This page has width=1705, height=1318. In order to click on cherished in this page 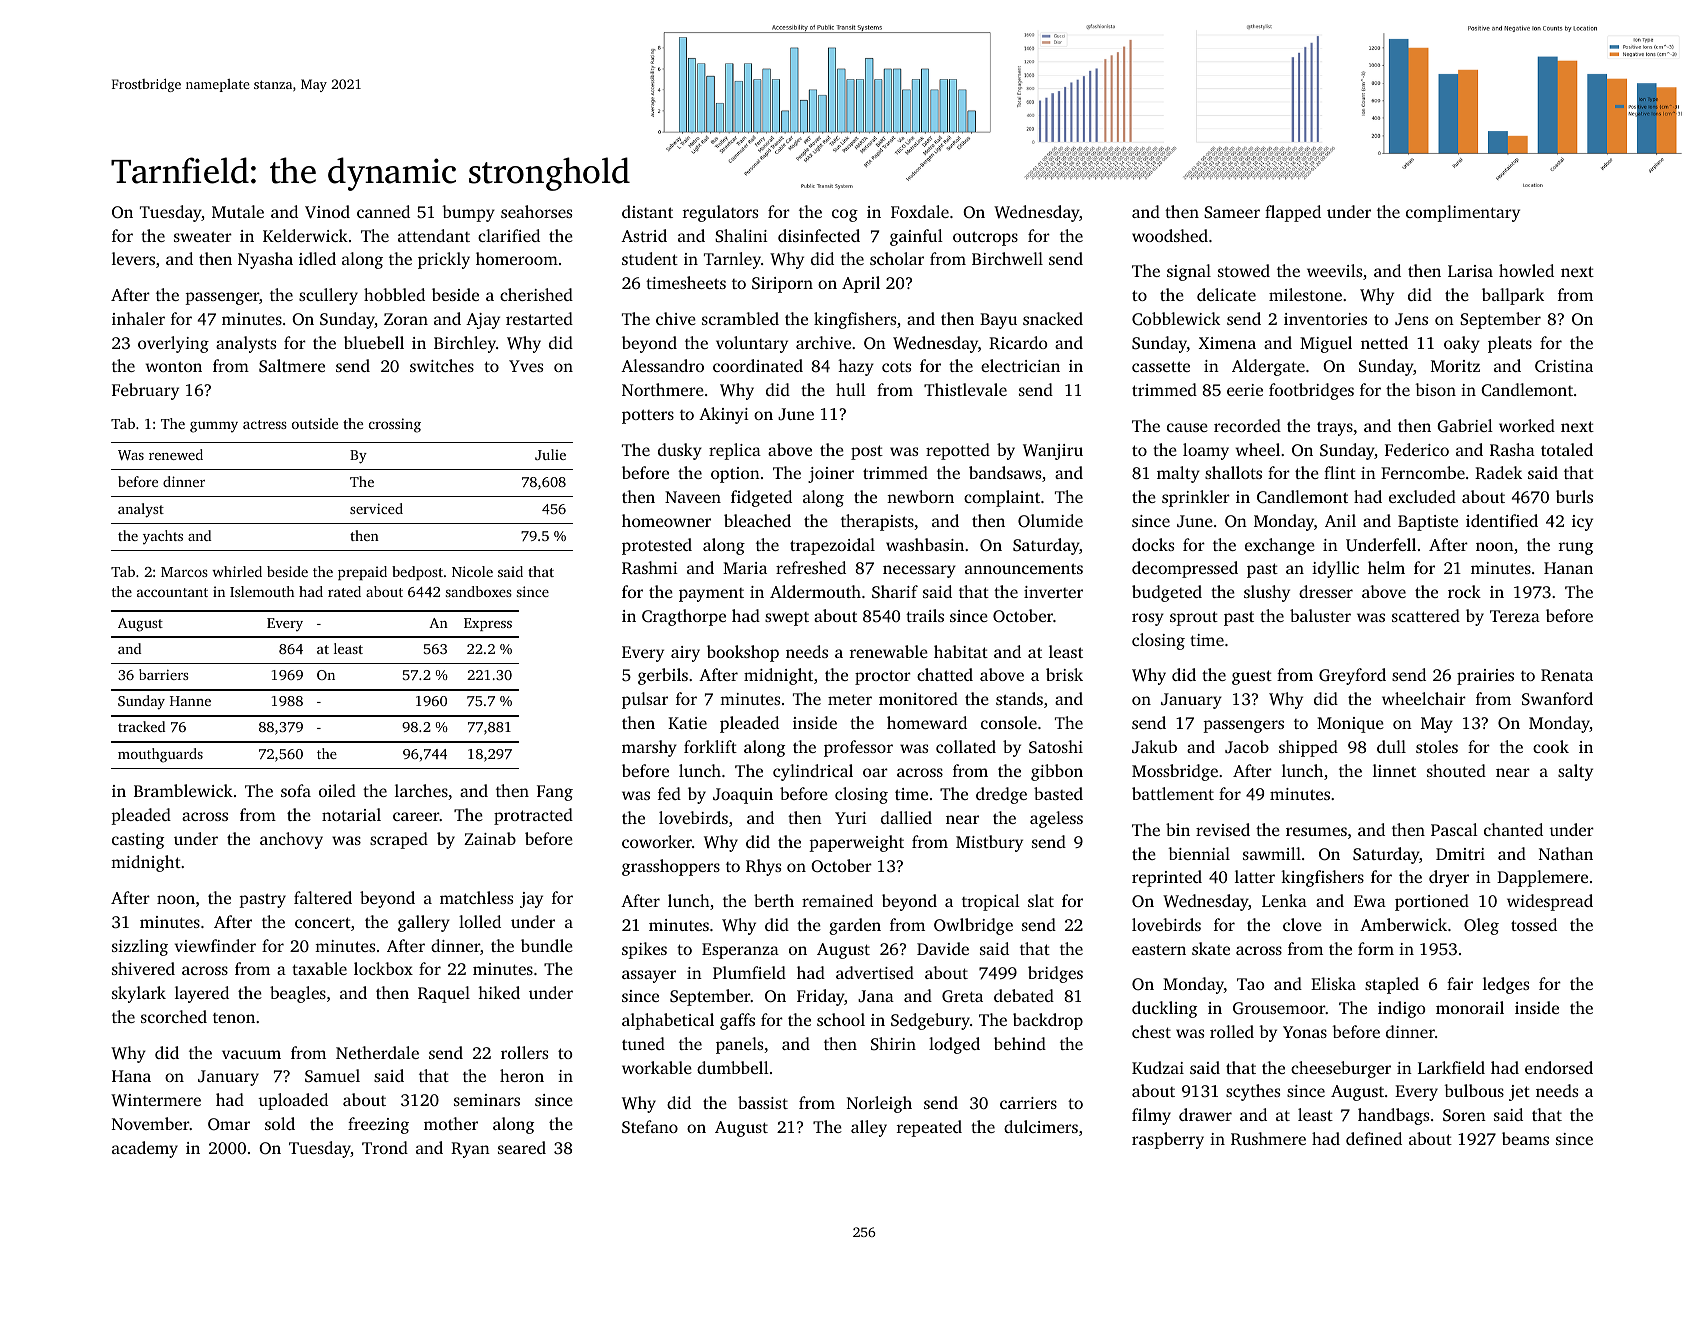, I will do `click(536, 294)`.
